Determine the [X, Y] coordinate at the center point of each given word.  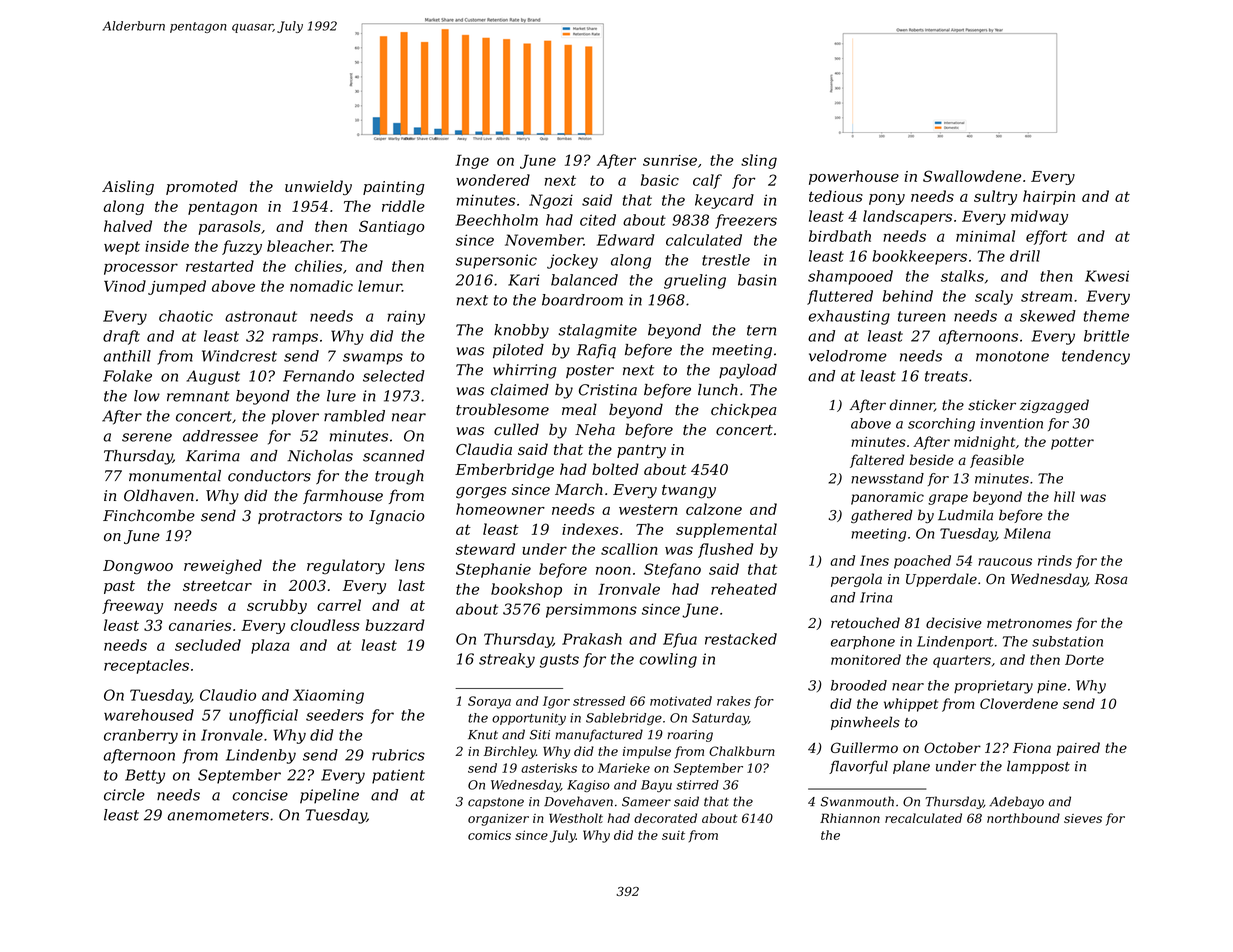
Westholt [576, 818]
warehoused [149, 715]
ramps [295, 339]
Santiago [392, 227]
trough [399, 477]
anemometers [218, 815]
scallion [629, 549]
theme [1106, 316]
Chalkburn [742, 751]
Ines [874, 560]
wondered [493, 180]
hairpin [1049, 197]
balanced [584, 280]
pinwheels [865, 723]
